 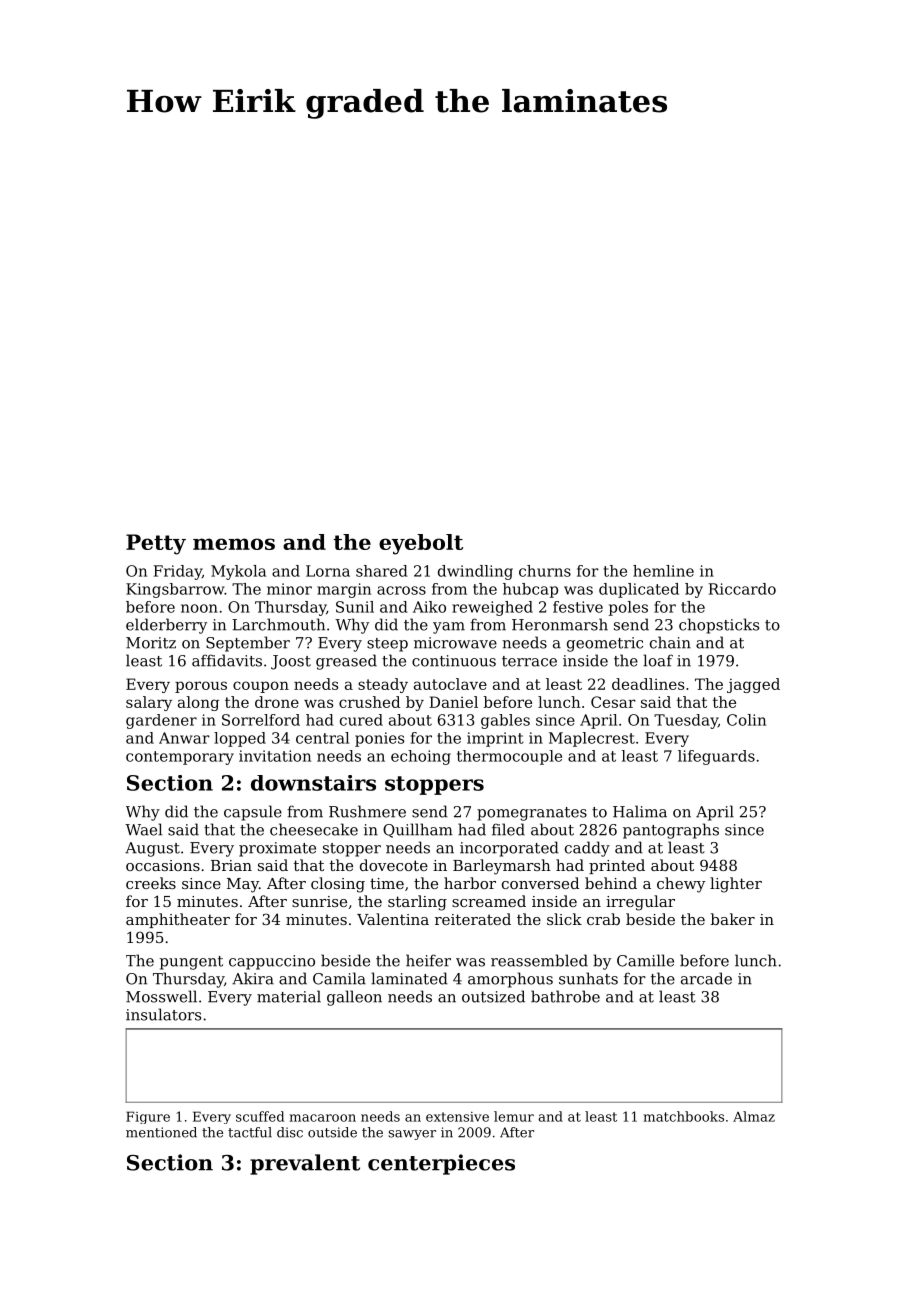 What do you see at coordinates (305, 1164) in the page?
I see `prevalent` at bounding box center [305, 1164].
